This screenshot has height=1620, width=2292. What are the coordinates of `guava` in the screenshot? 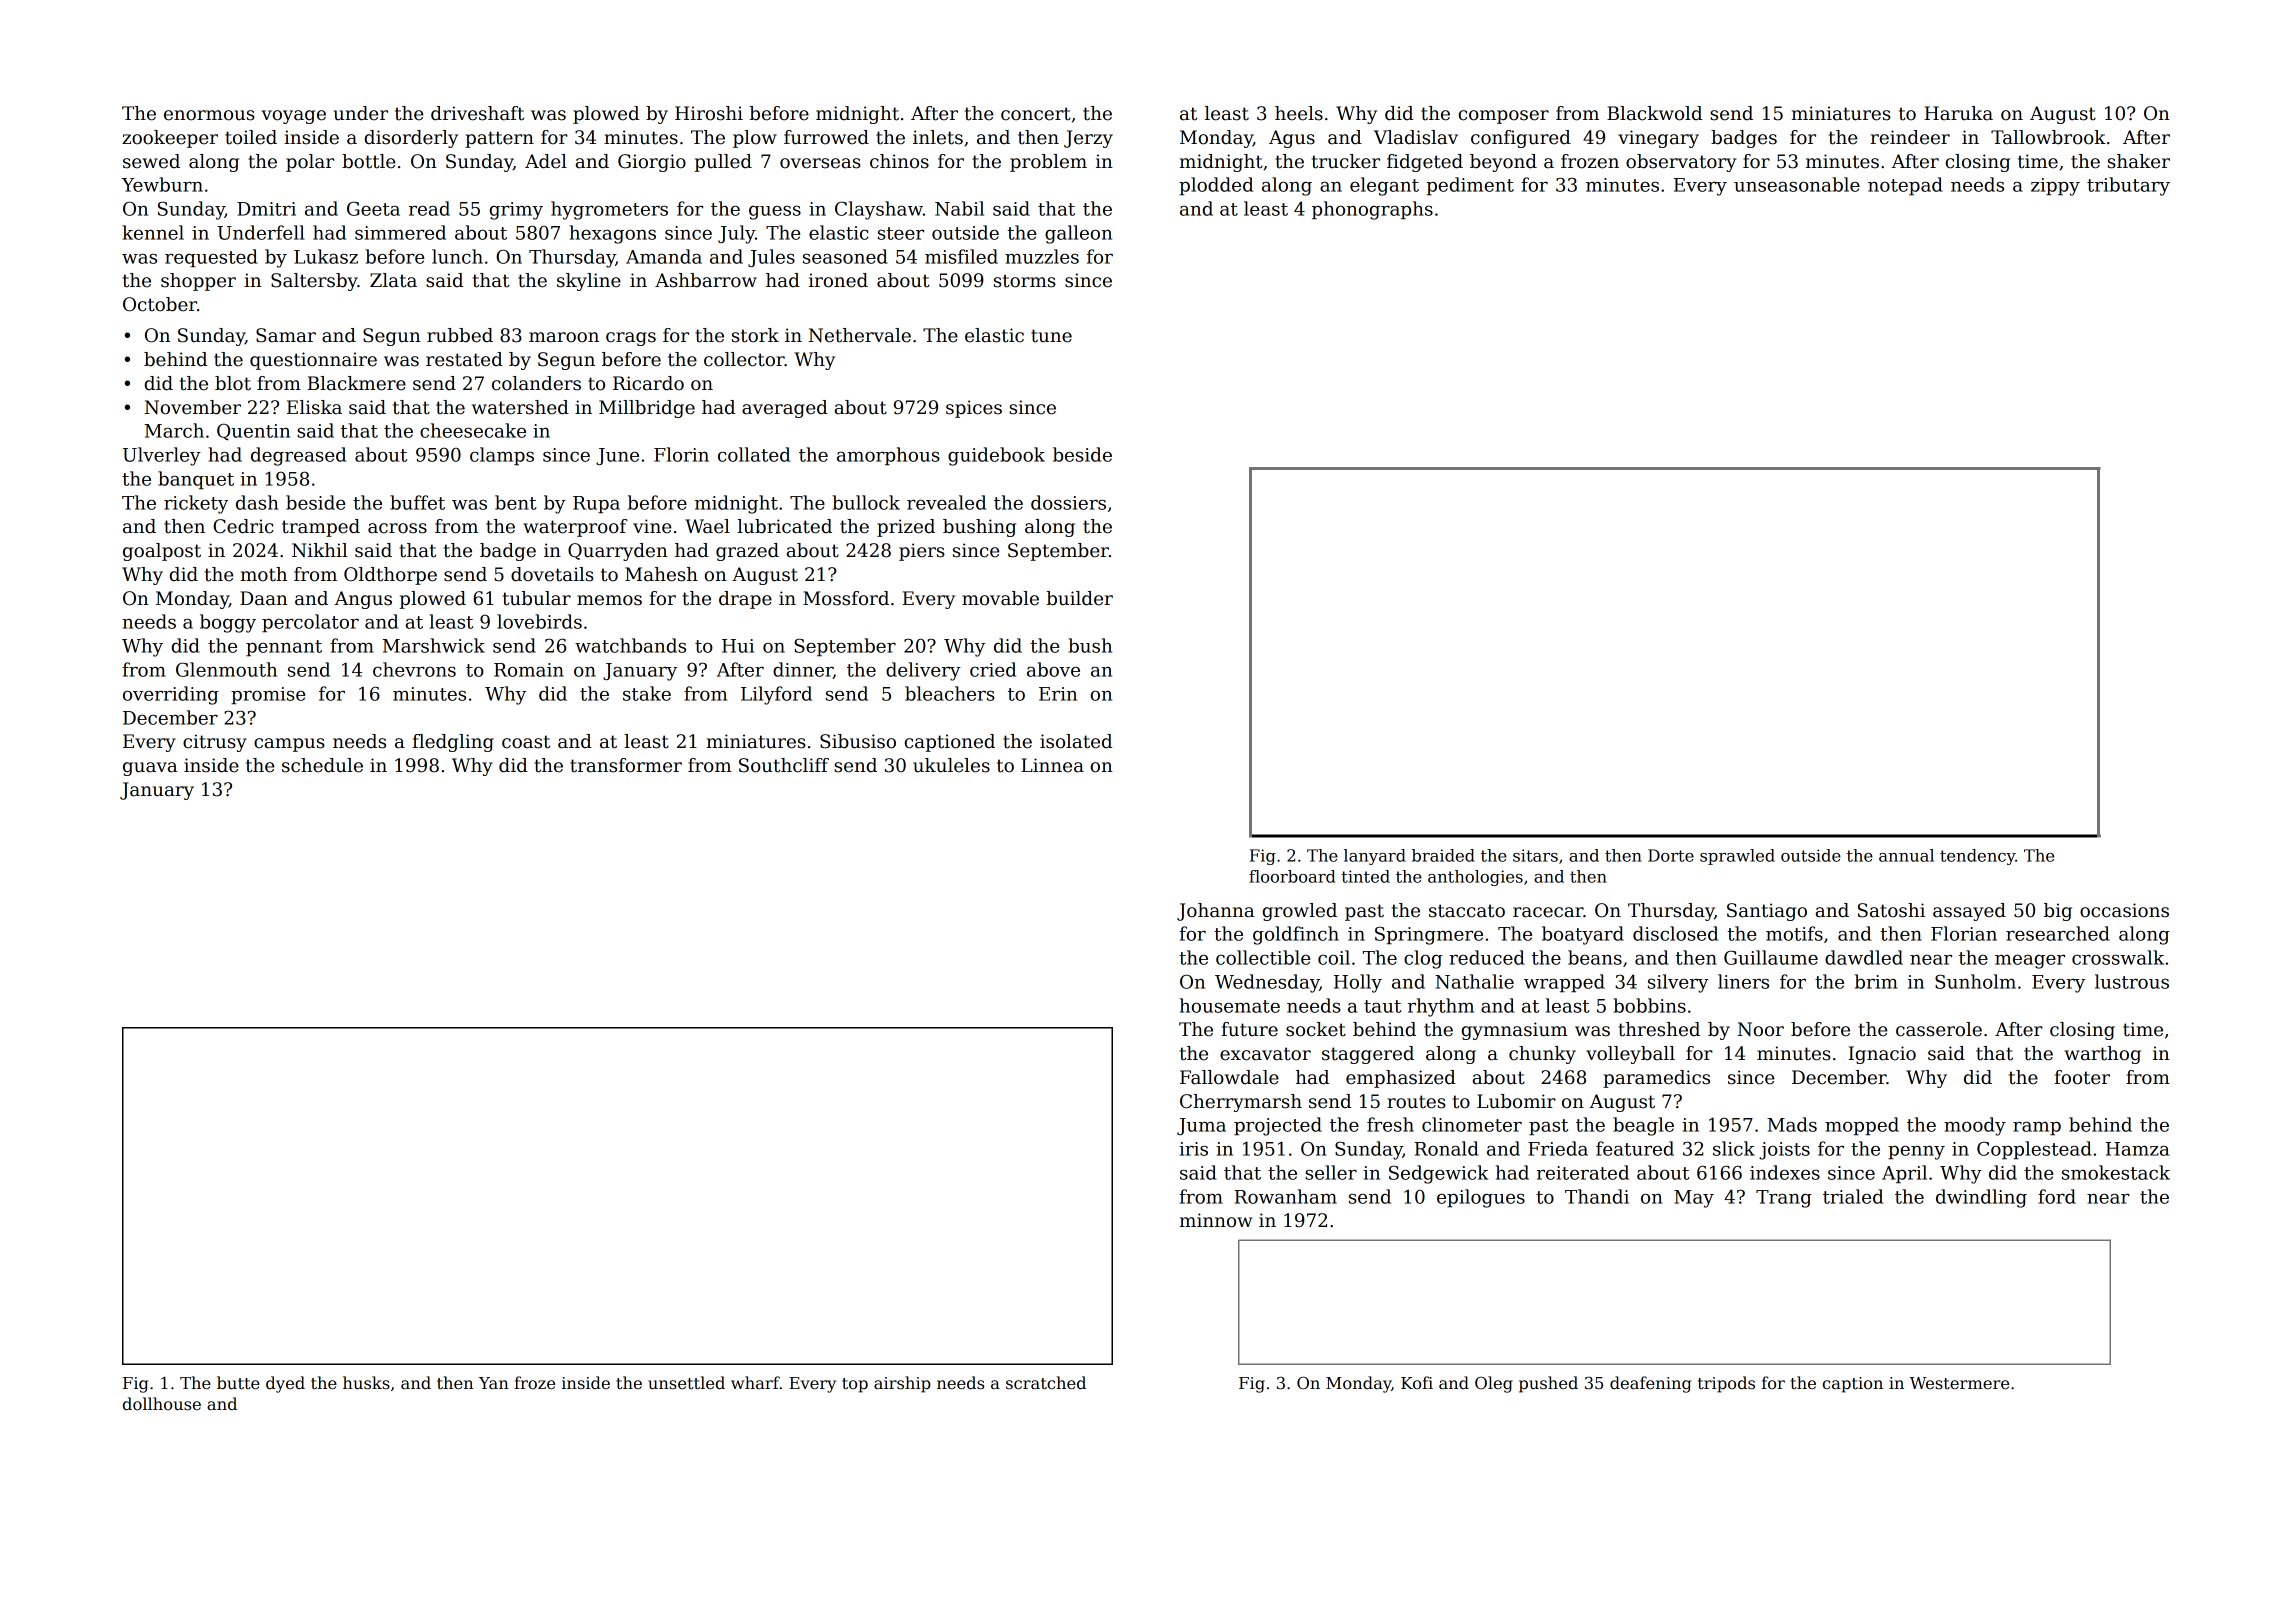 It's located at (150, 769).
